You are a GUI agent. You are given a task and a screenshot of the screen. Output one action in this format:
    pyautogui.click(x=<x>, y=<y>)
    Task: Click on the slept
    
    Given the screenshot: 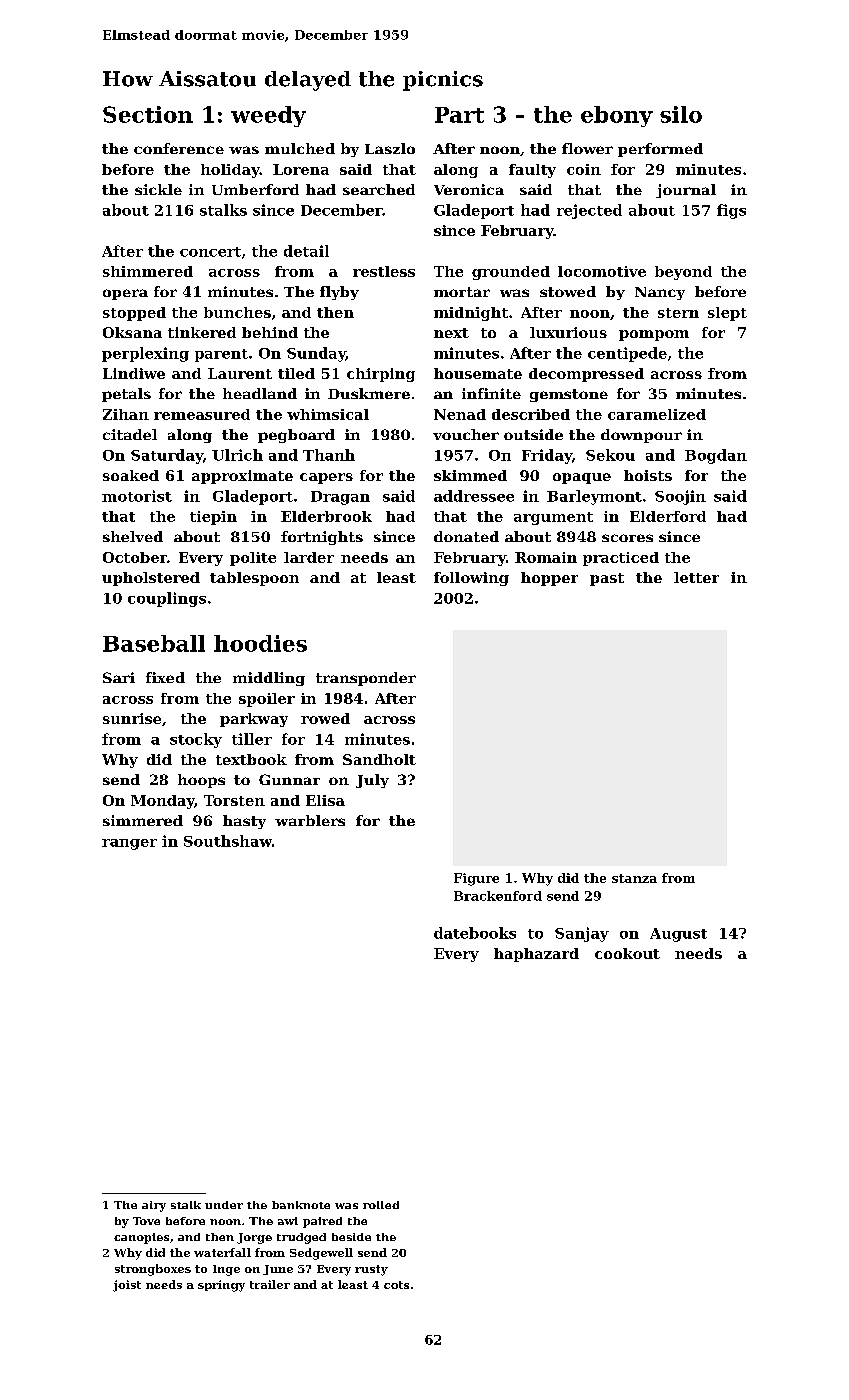 What is the action you would take?
    pyautogui.click(x=727, y=314)
